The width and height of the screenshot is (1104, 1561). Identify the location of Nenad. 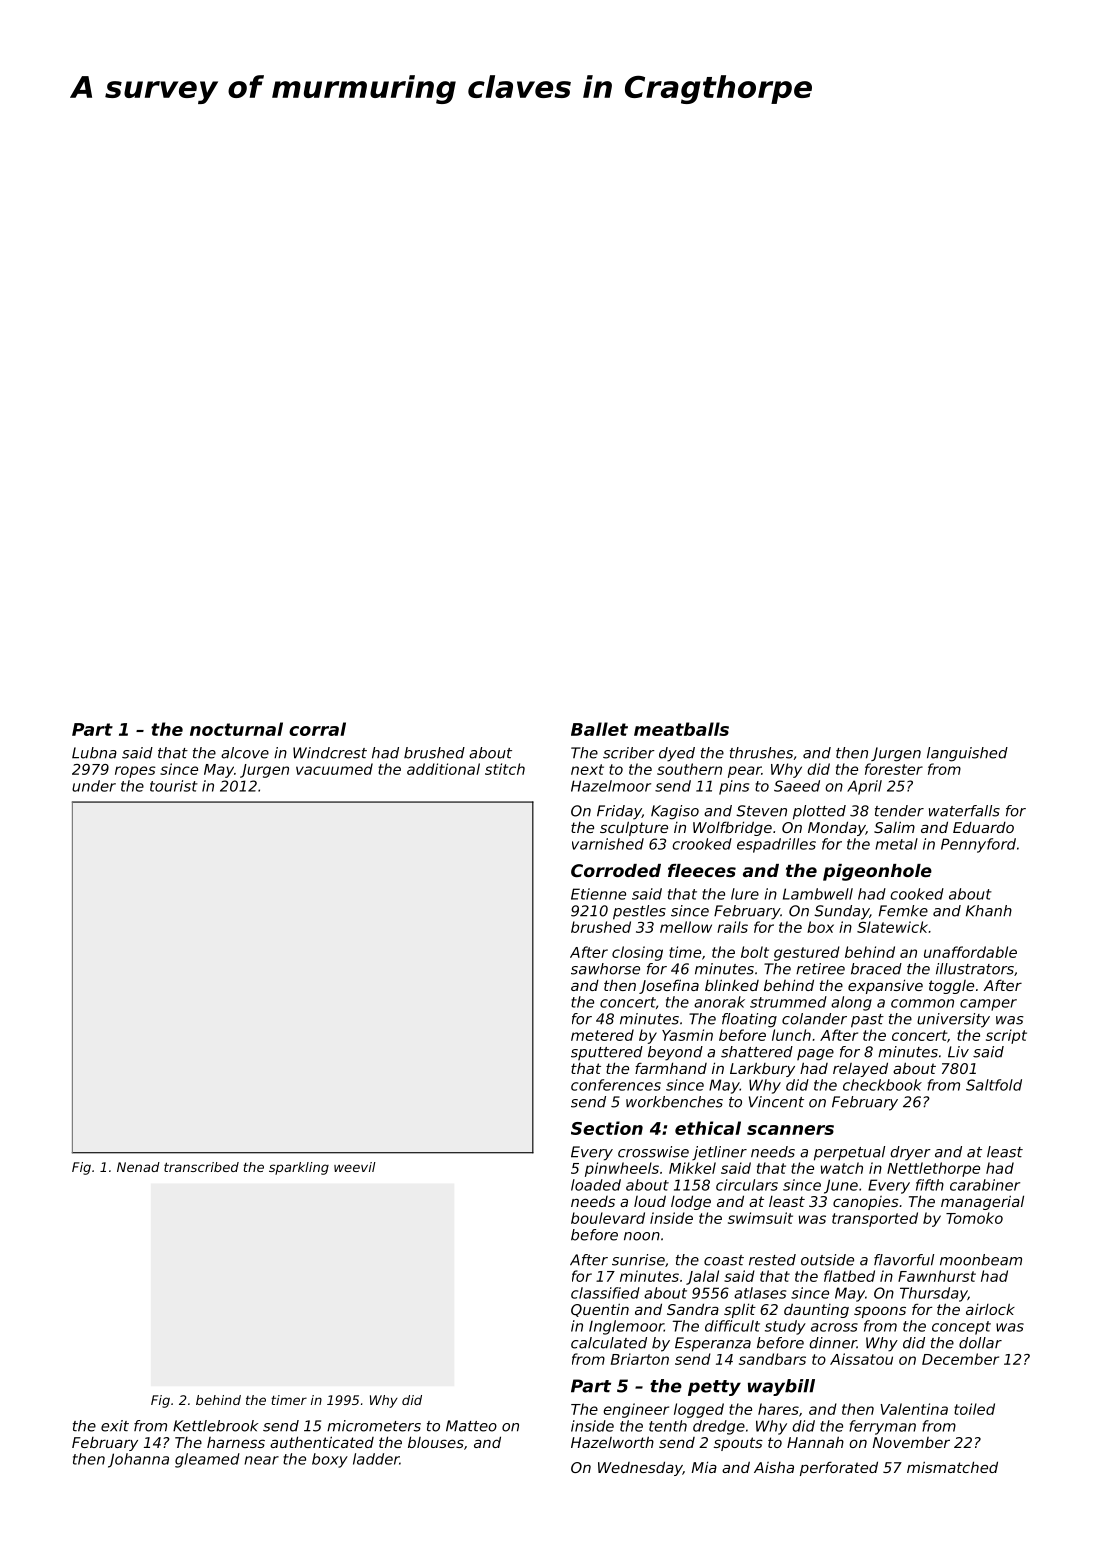
(138, 1167).
